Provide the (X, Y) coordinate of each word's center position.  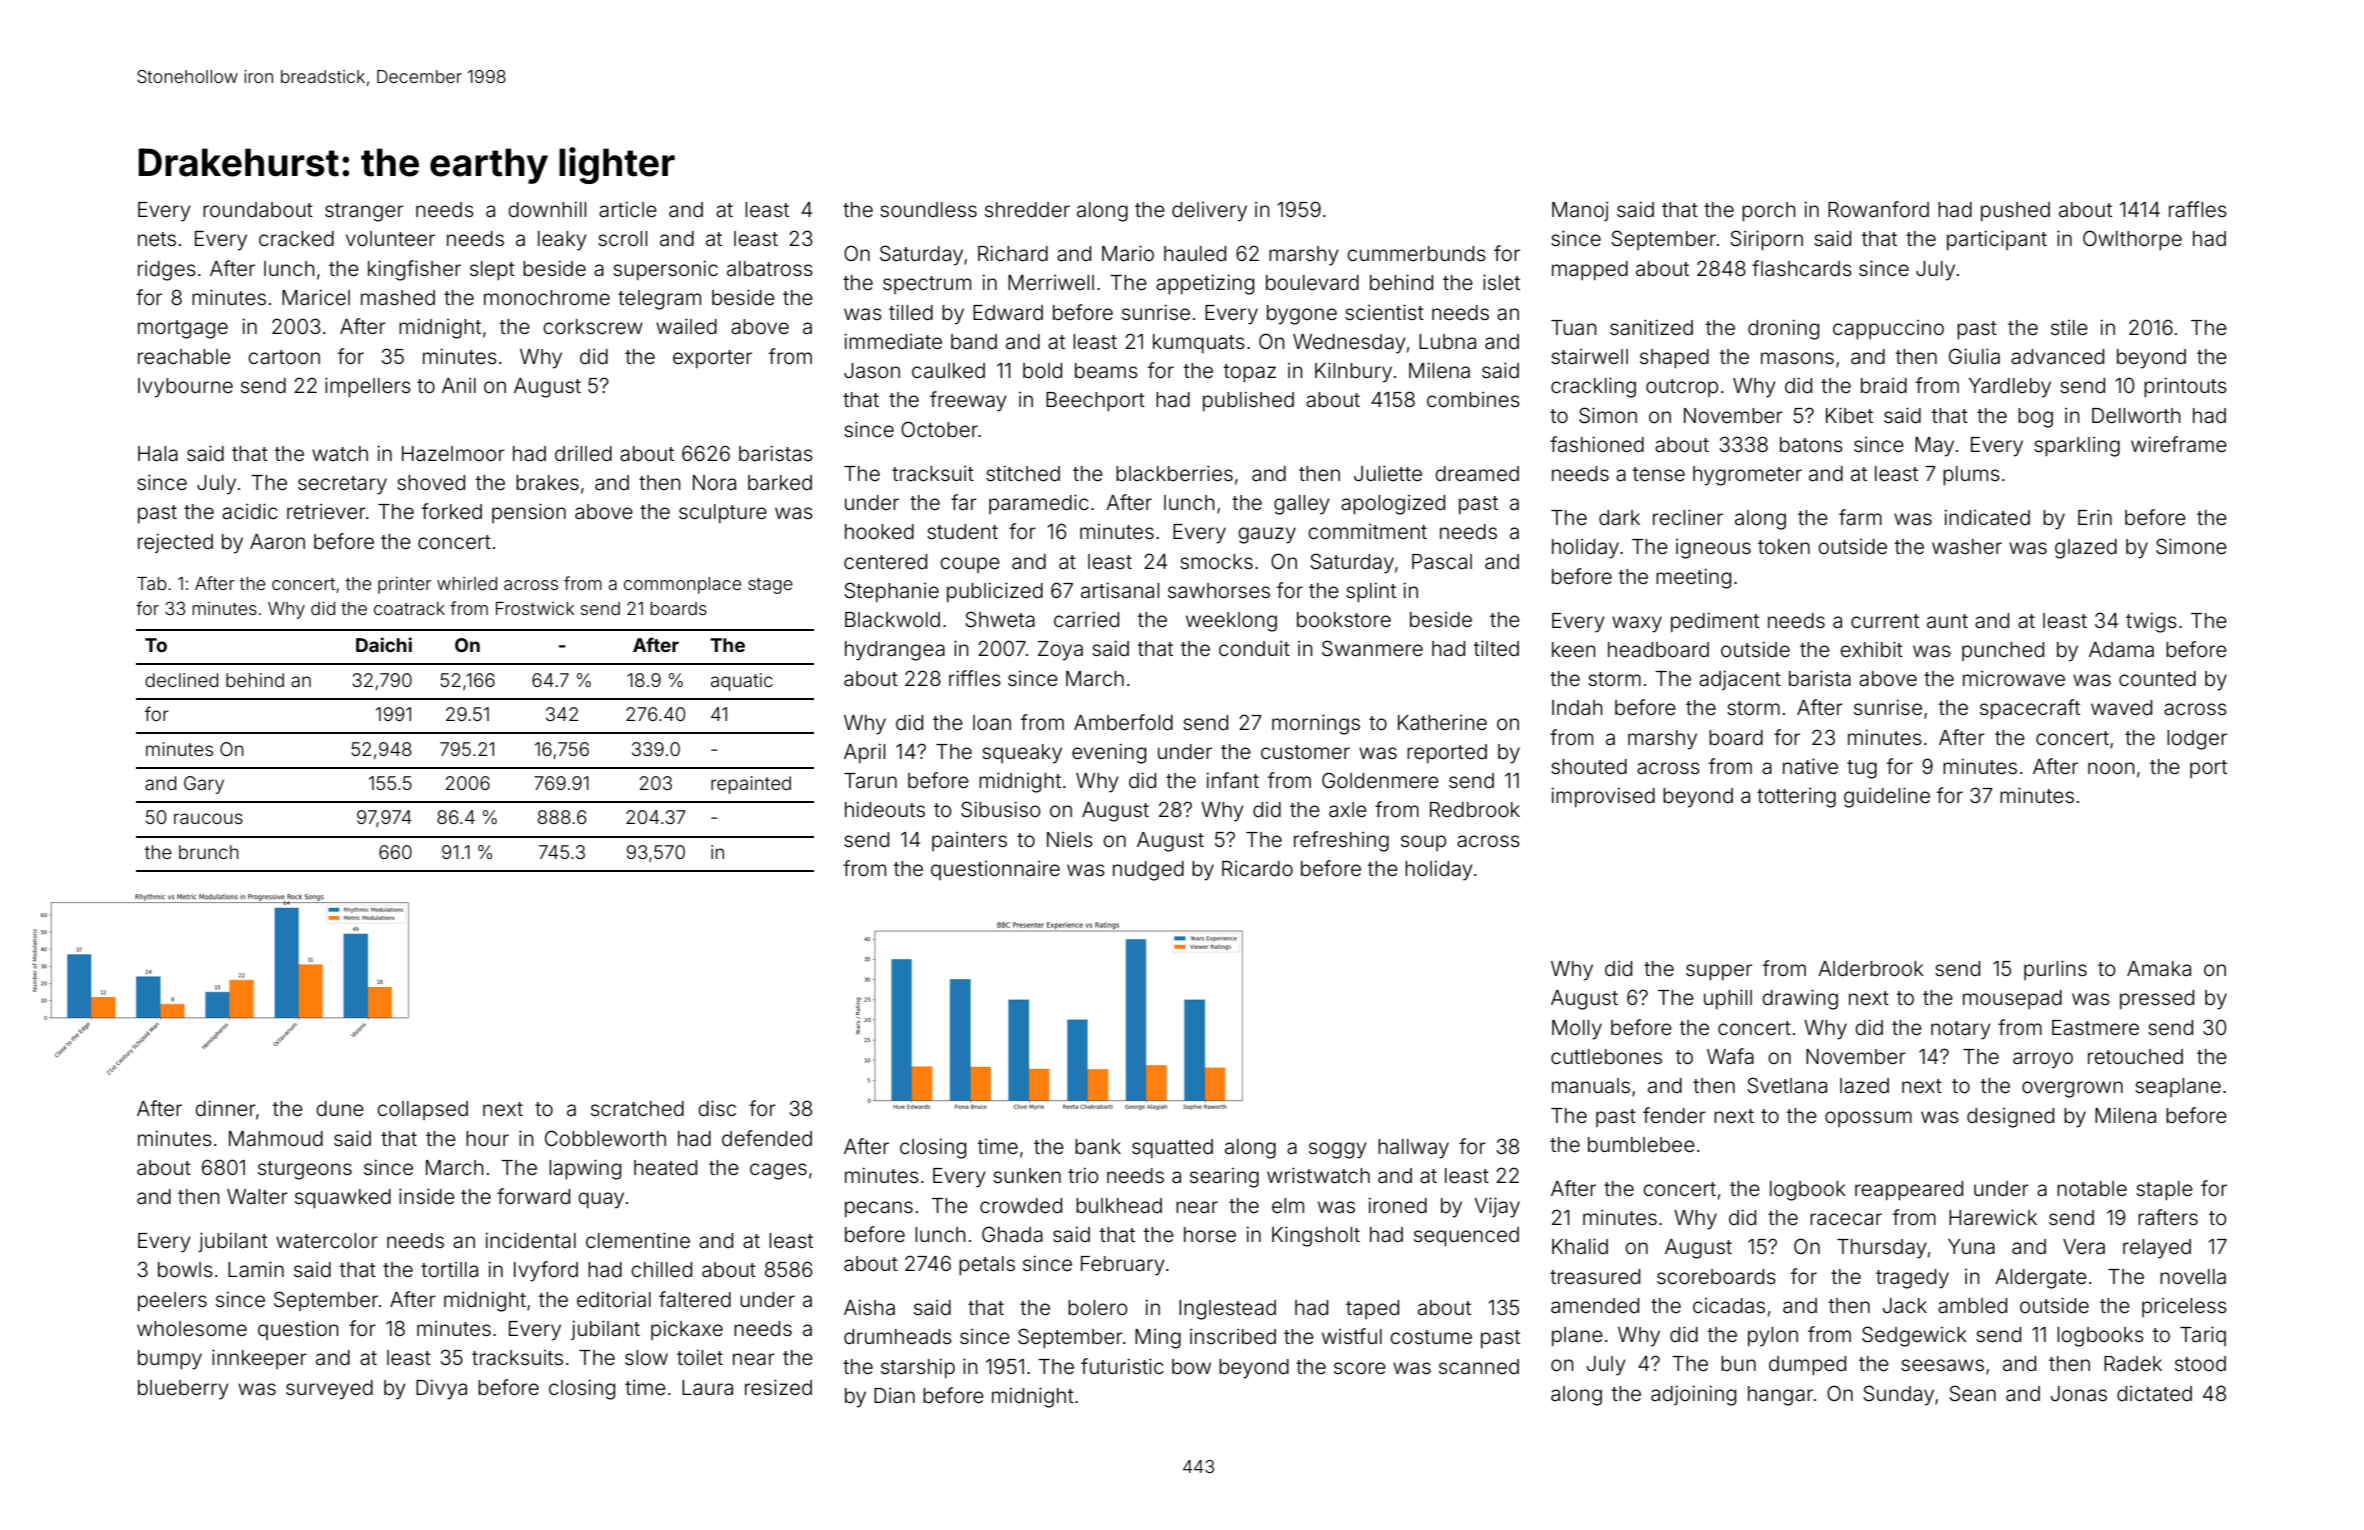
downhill (547, 209)
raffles (2198, 209)
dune (340, 1109)
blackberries (1174, 473)
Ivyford (546, 1271)
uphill (1728, 999)
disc (717, 1108)
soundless (928, 210)
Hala (158, 453)
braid (1884, 385)
